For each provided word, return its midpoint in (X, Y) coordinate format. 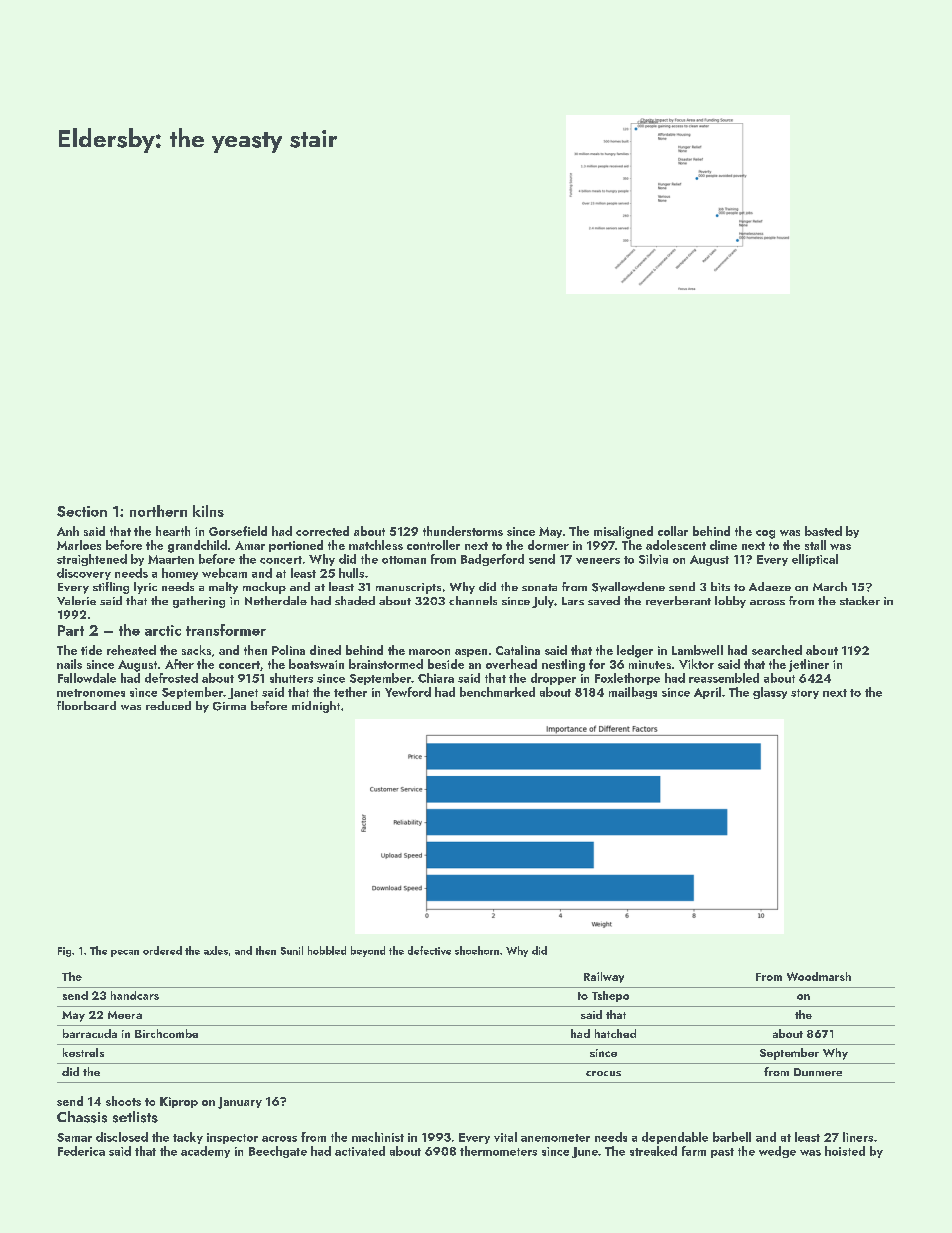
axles (216, 950)
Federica (81, 1151)
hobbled (327, 950)
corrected (322, 531)
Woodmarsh (819, 976)
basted (823, 531)
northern (158, 511)
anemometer (555, 1138)
